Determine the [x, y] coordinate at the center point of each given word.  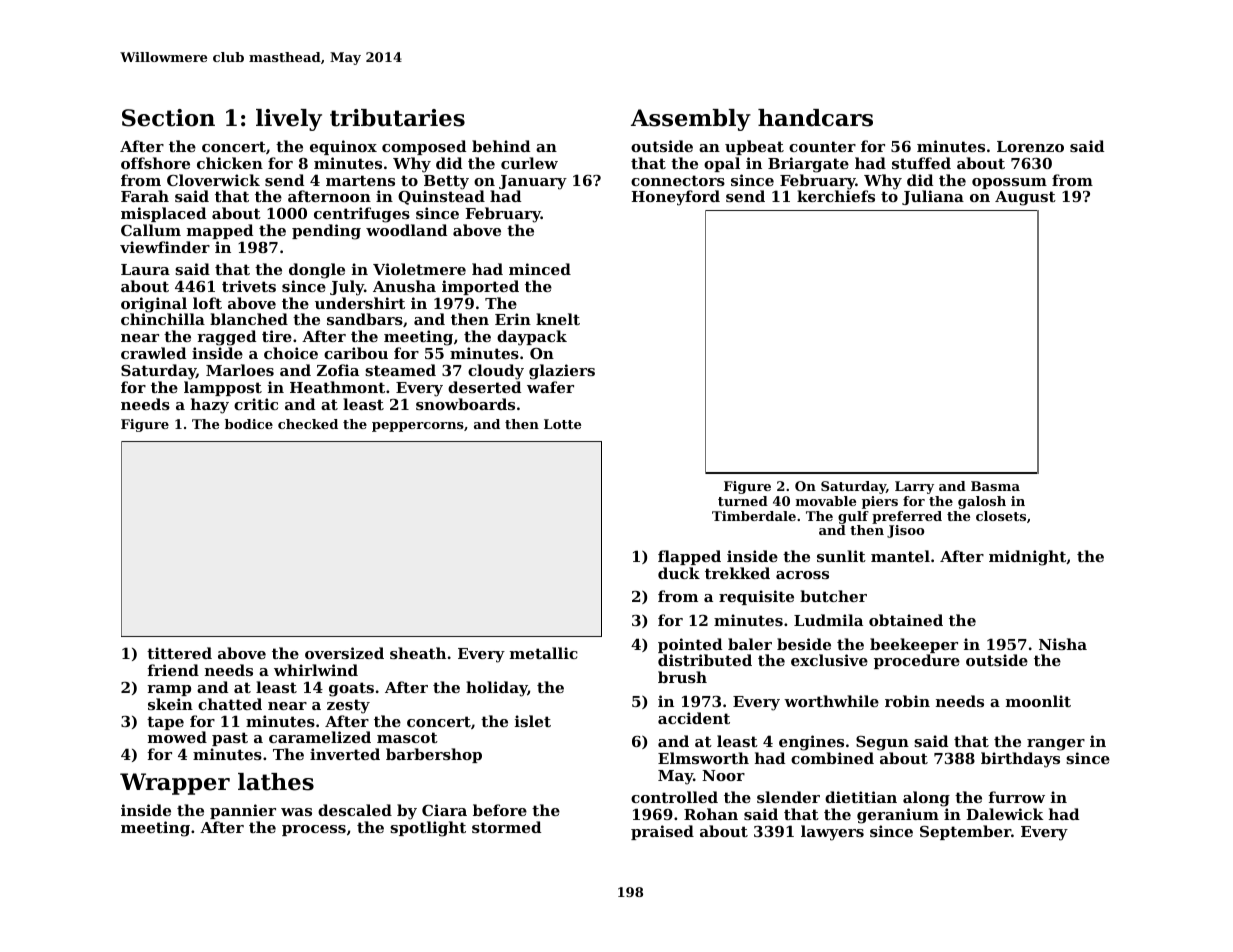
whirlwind [316, 670]
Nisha [1063, 644]
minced [540, 269]
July [347, 288]
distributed [705, 660]
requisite [756, 597]
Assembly [691, 120]
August [1025, 198]
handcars [815, 118]
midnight [1028, 558]
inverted [345, 754]
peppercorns [418, 427]
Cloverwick [213, 180]
